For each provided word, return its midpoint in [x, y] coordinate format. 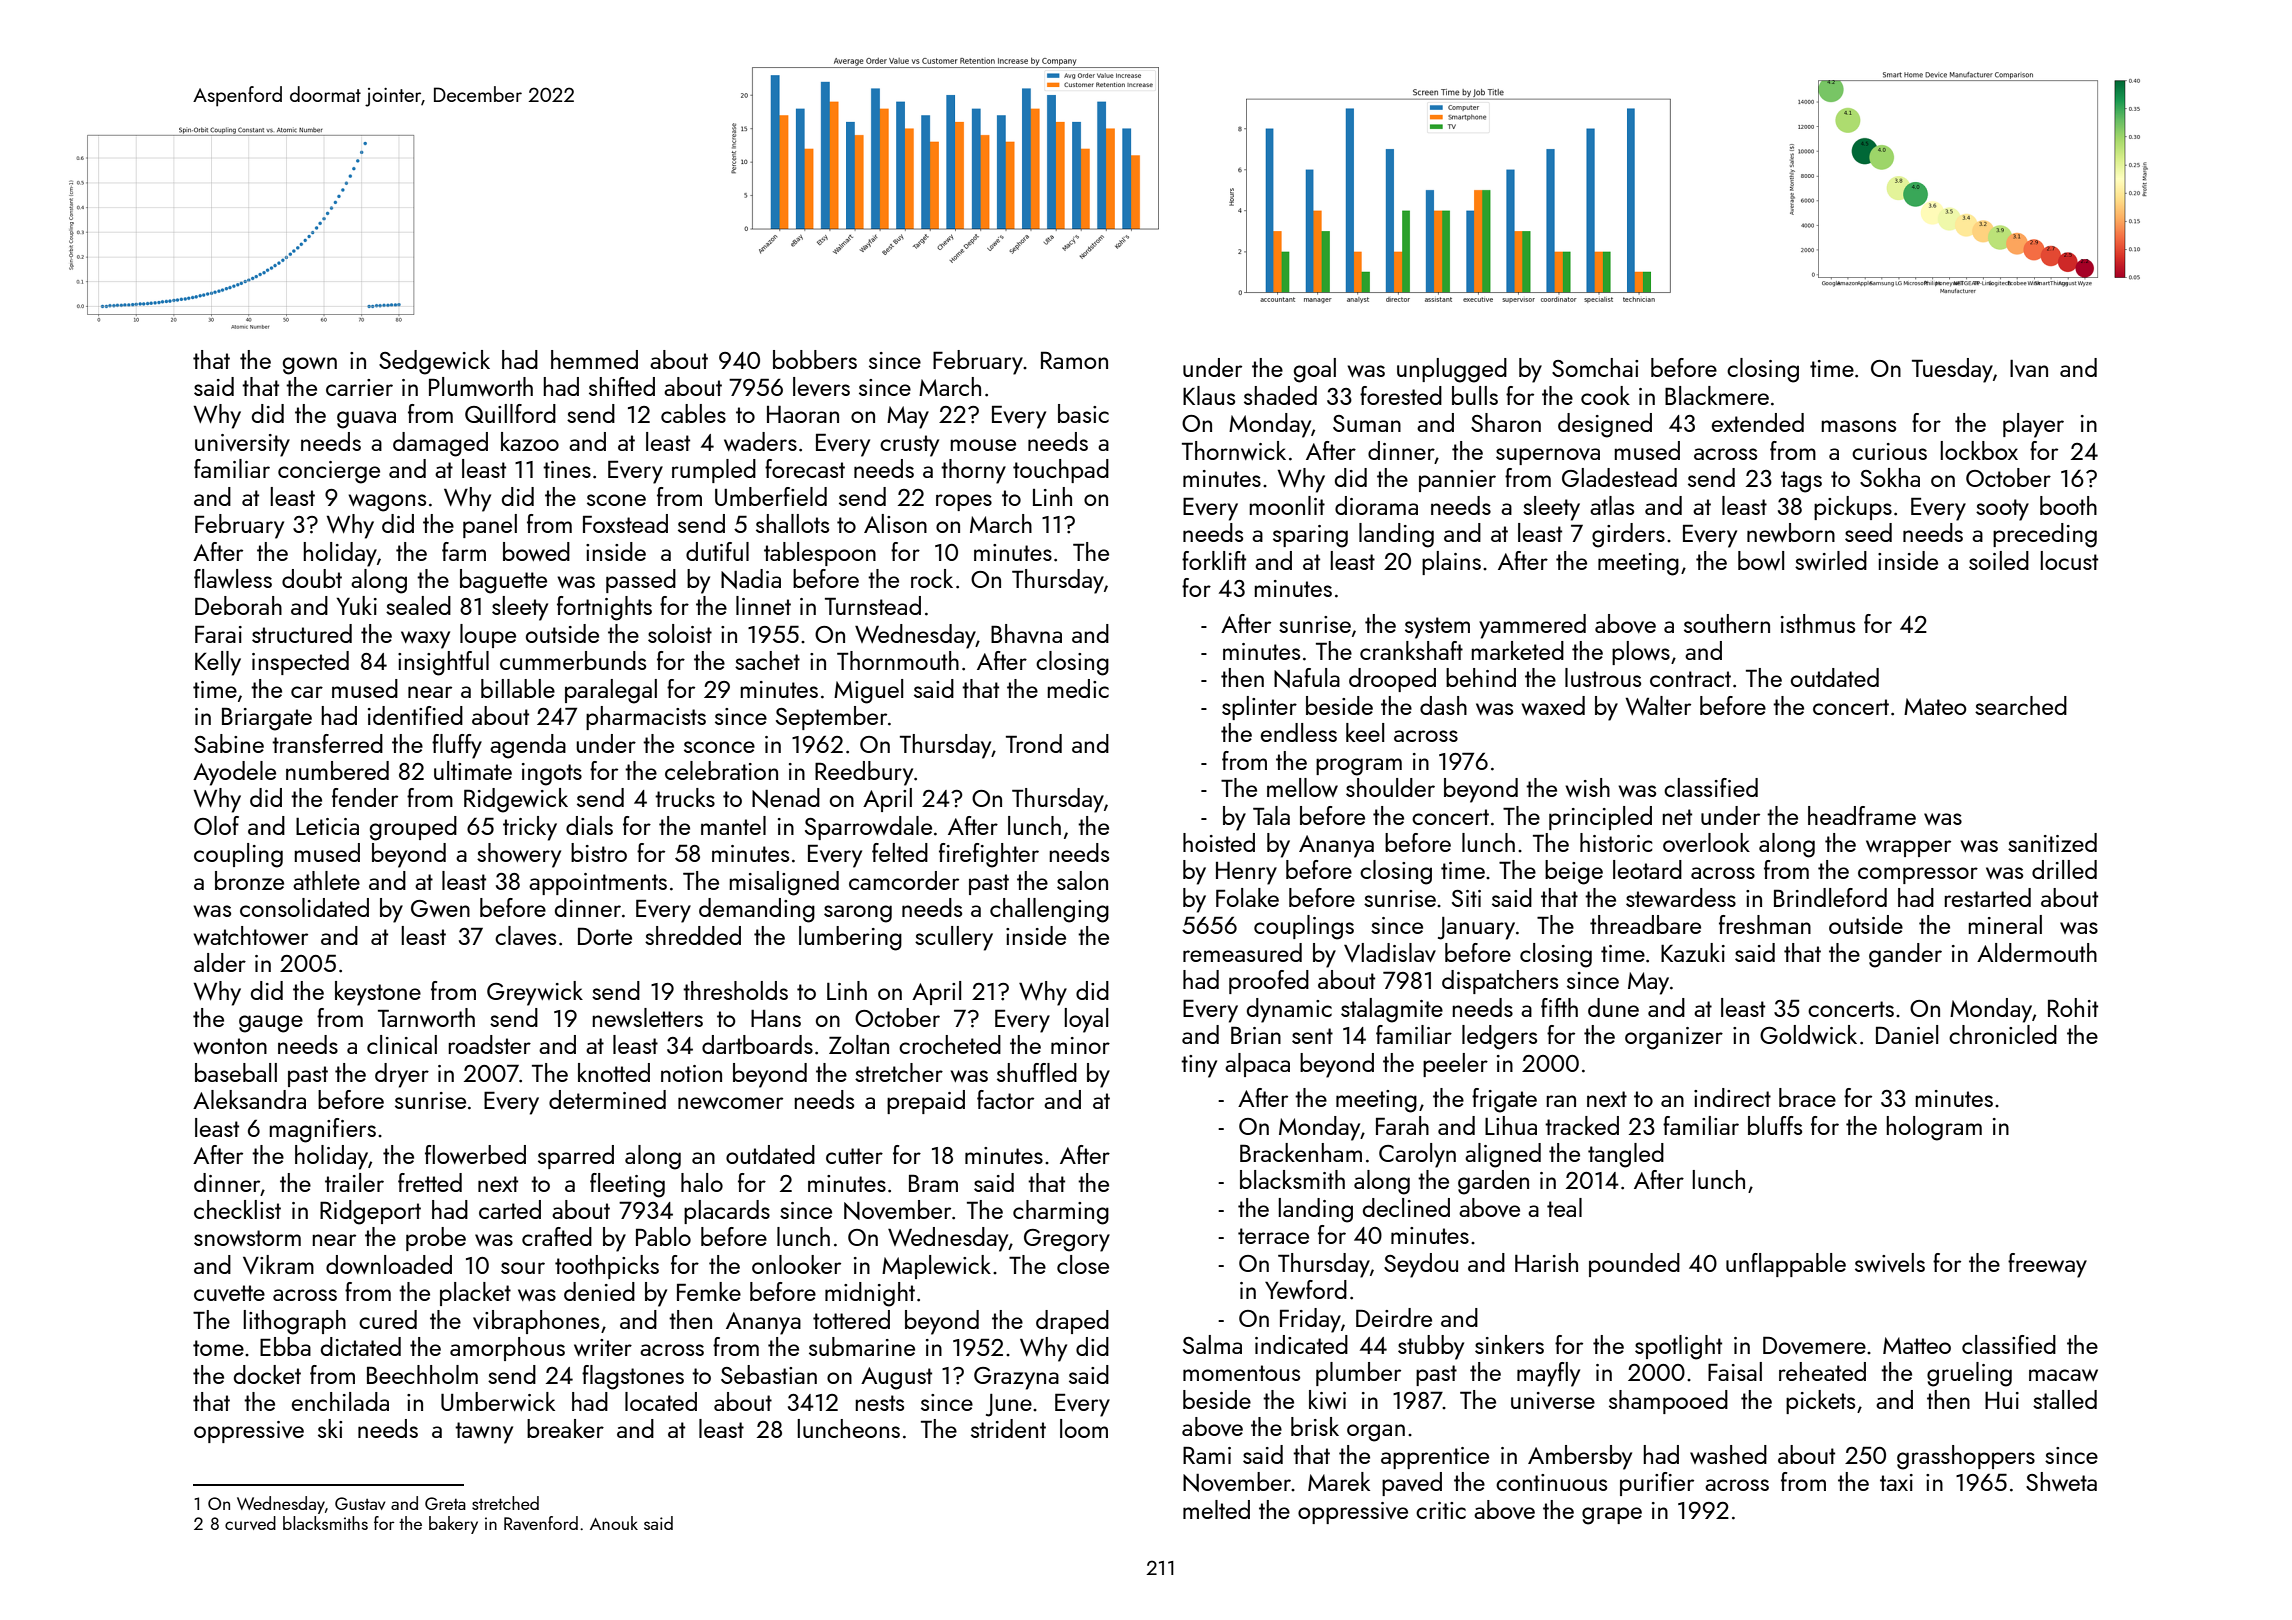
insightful [443, 663]
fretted [430, 1182]
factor [1005, 1099]
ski [330, 1428]
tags [1801, 482]
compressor [1918, 875]
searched [2021, 705]
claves [525, 935]
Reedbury [864, 773]
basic [1083, 413]
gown [310, 366]
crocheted [950, 1044]
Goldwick [1808, 1034]
